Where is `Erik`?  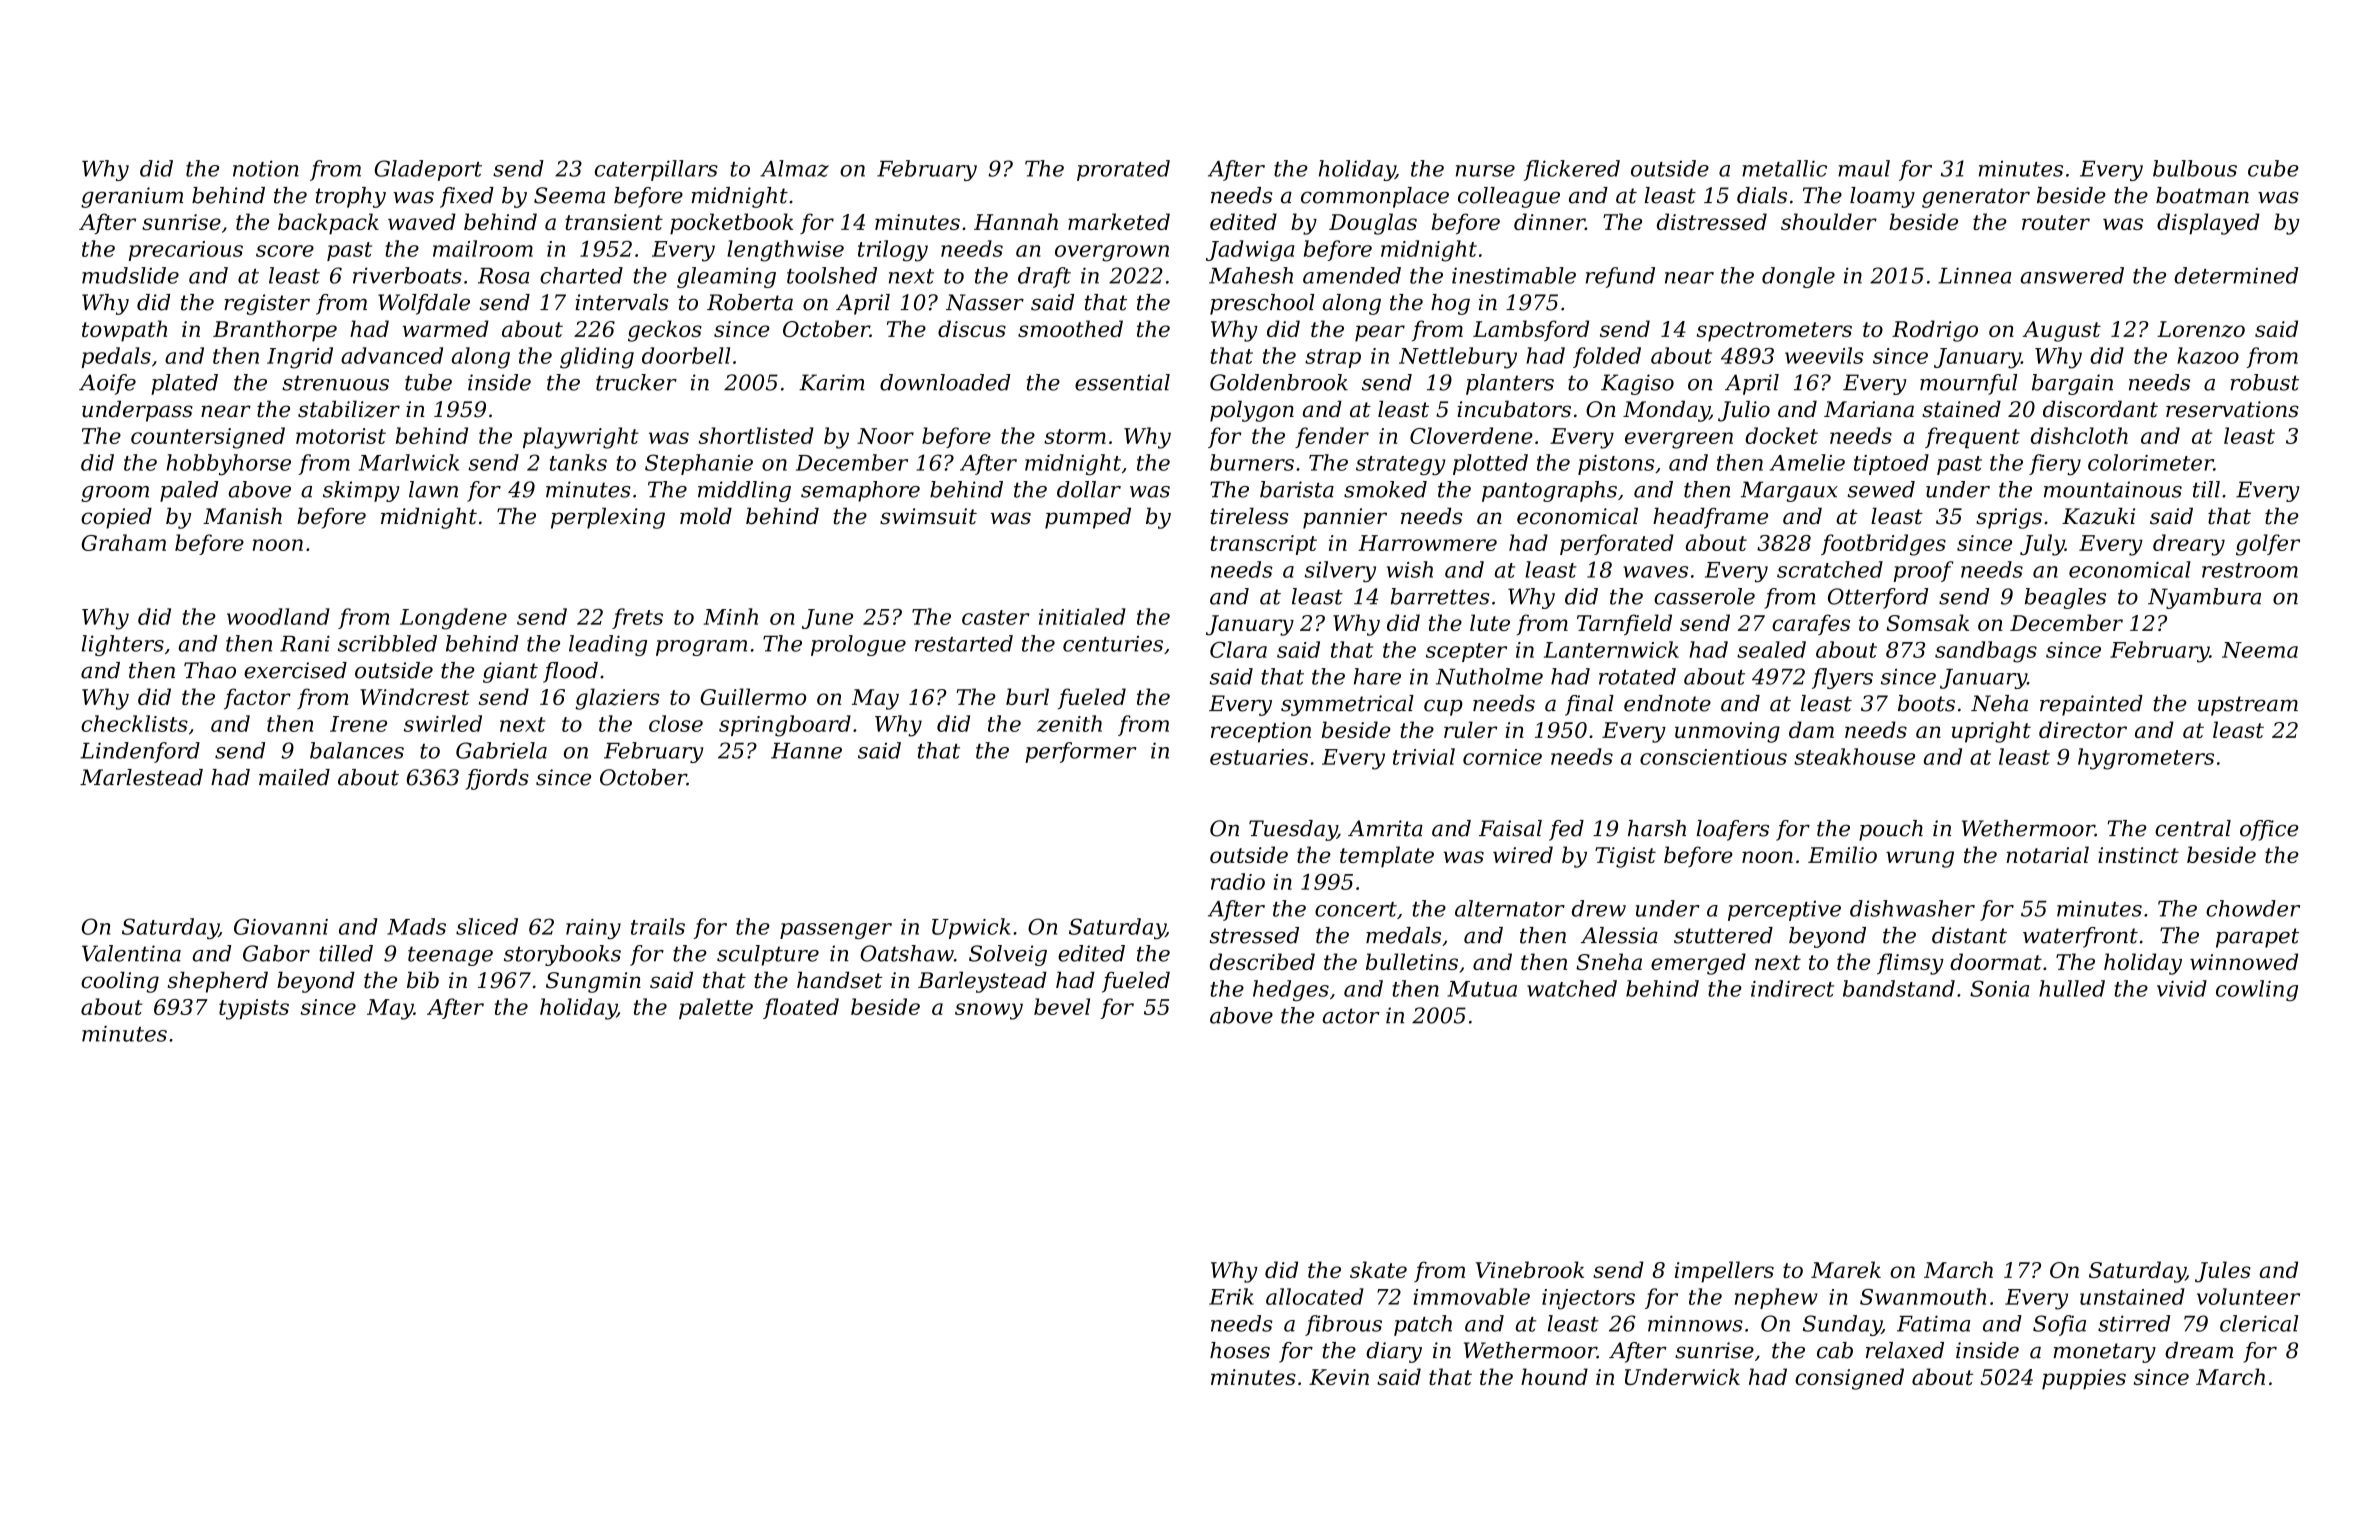 Erik is located at coordinates (1231, 1296).
